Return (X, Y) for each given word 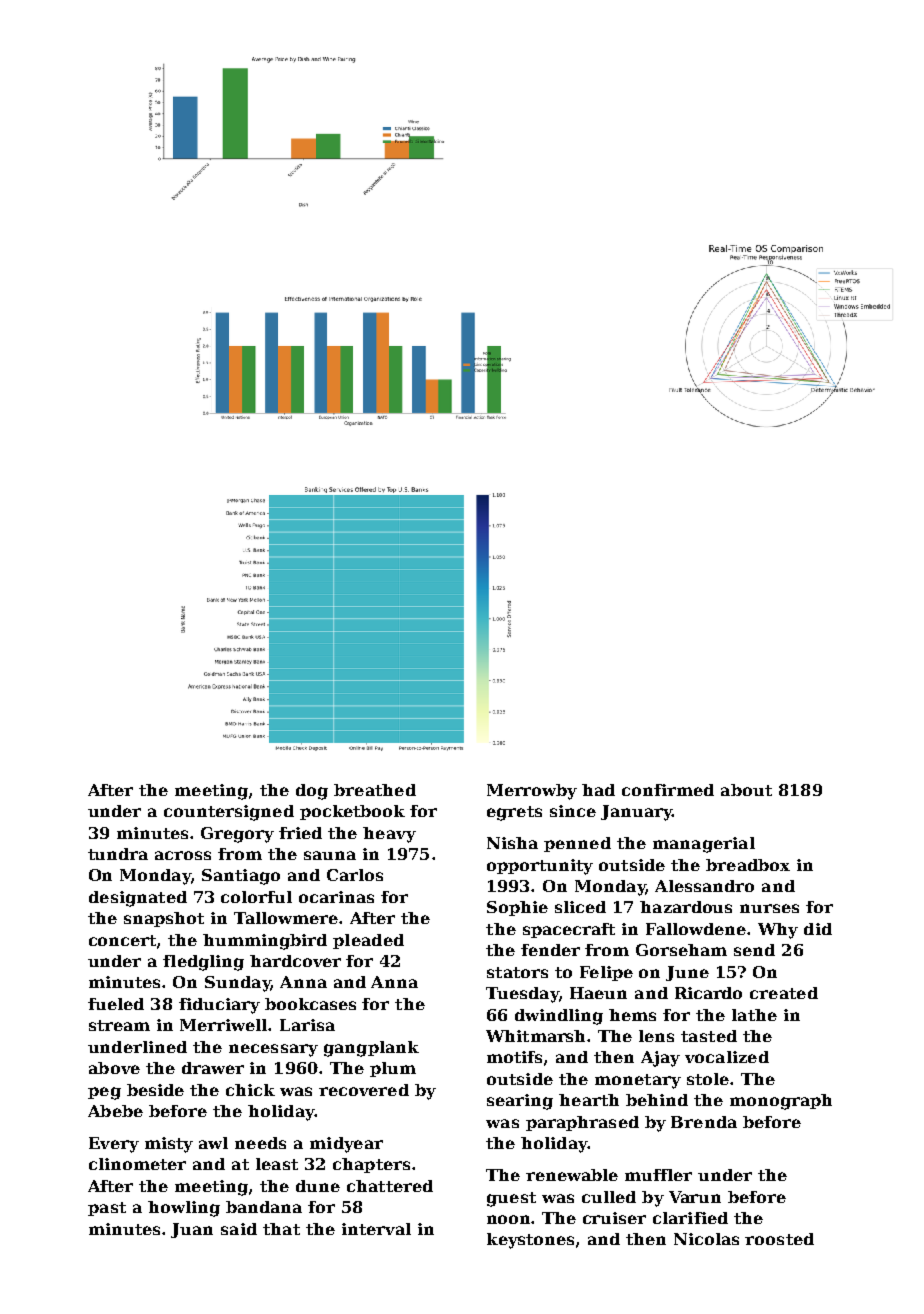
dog (312, 792)
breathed (375, 790)
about (746, 790)
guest (511, 1199)
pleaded (368, 941)
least (277, 1164)
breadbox (748, 865)
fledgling (203, 963)
